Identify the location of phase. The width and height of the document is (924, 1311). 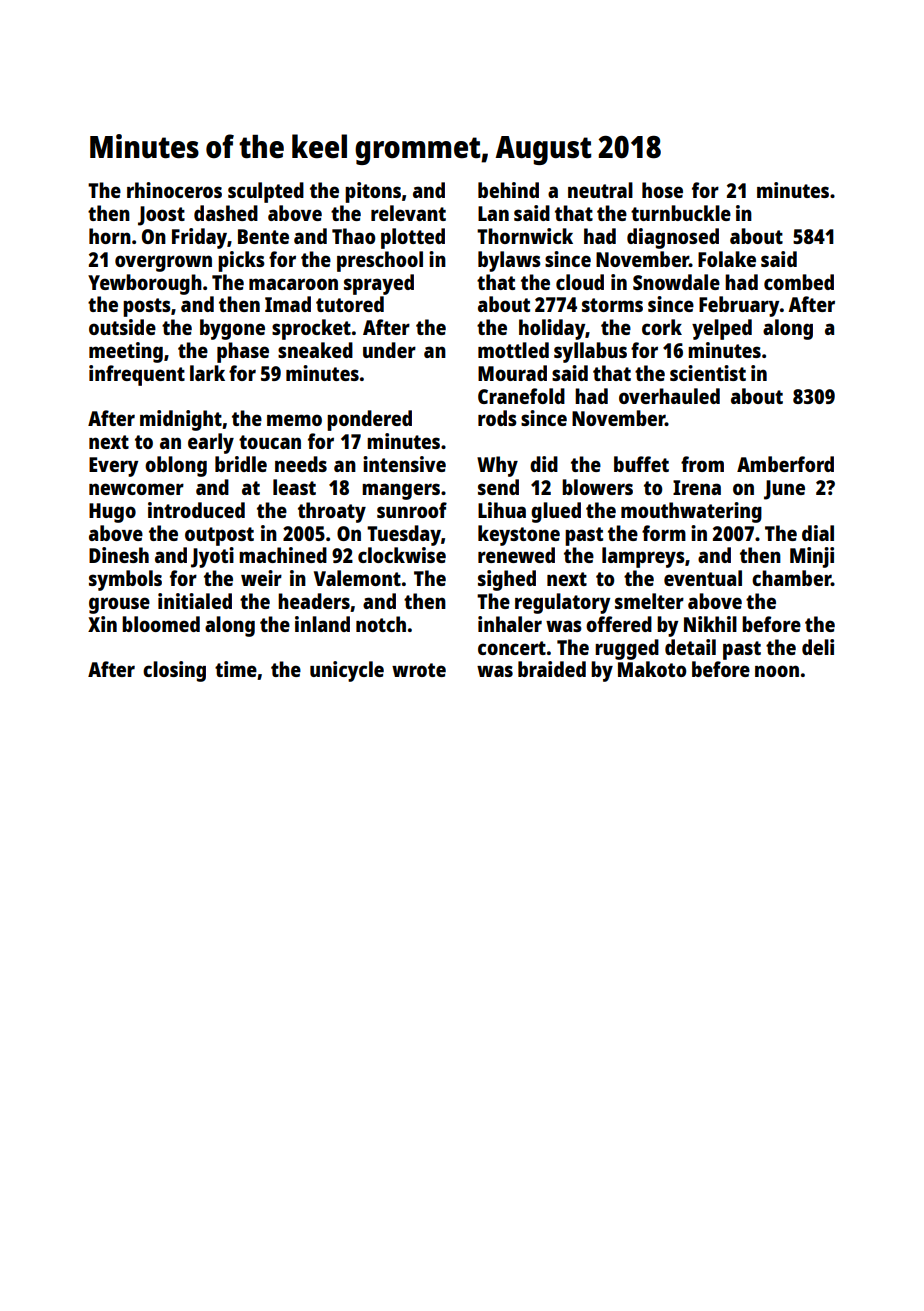
(243, 352).
